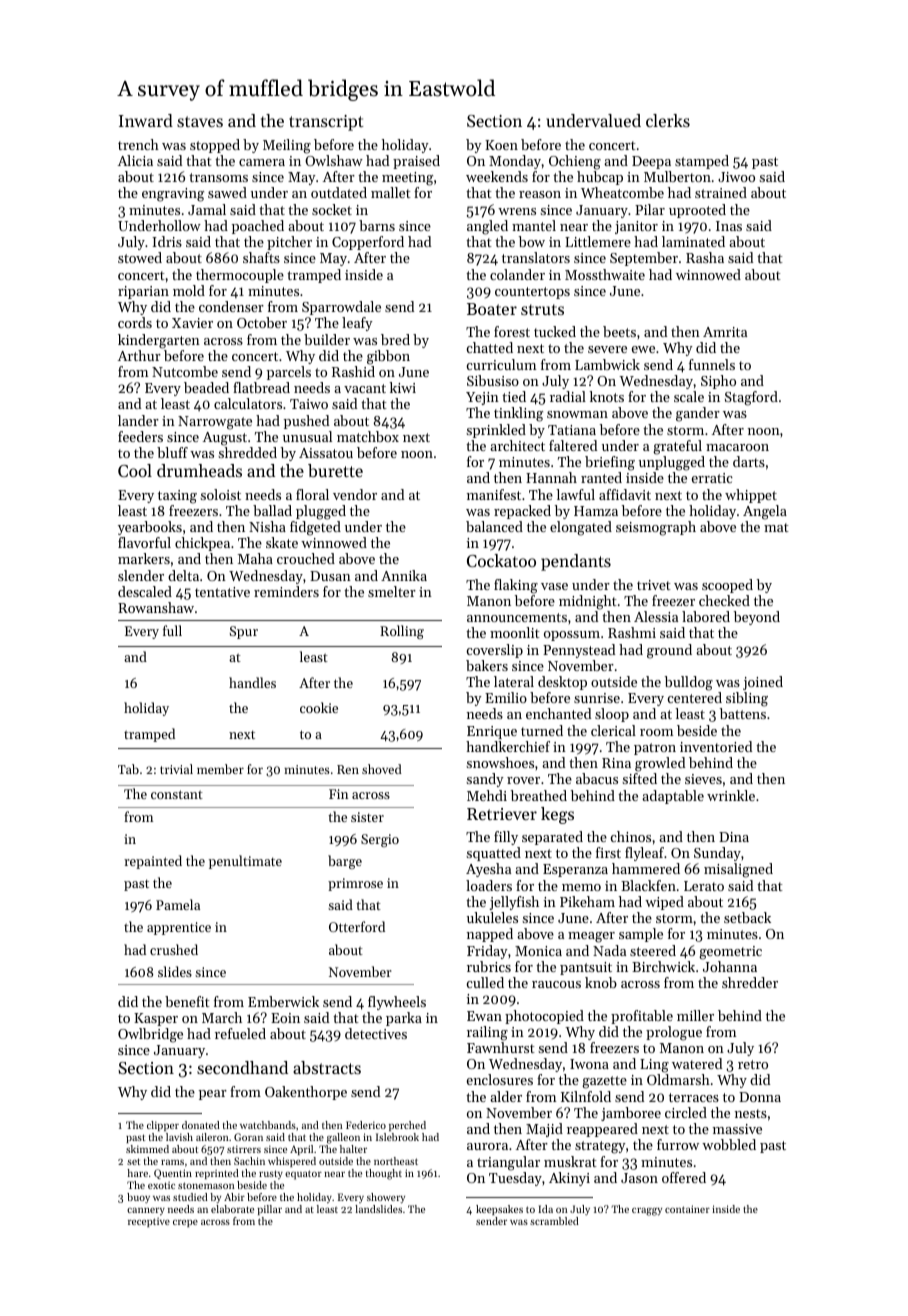  Describe the element at coordinates (506, 838) in the page. I see `filly` at that location.
